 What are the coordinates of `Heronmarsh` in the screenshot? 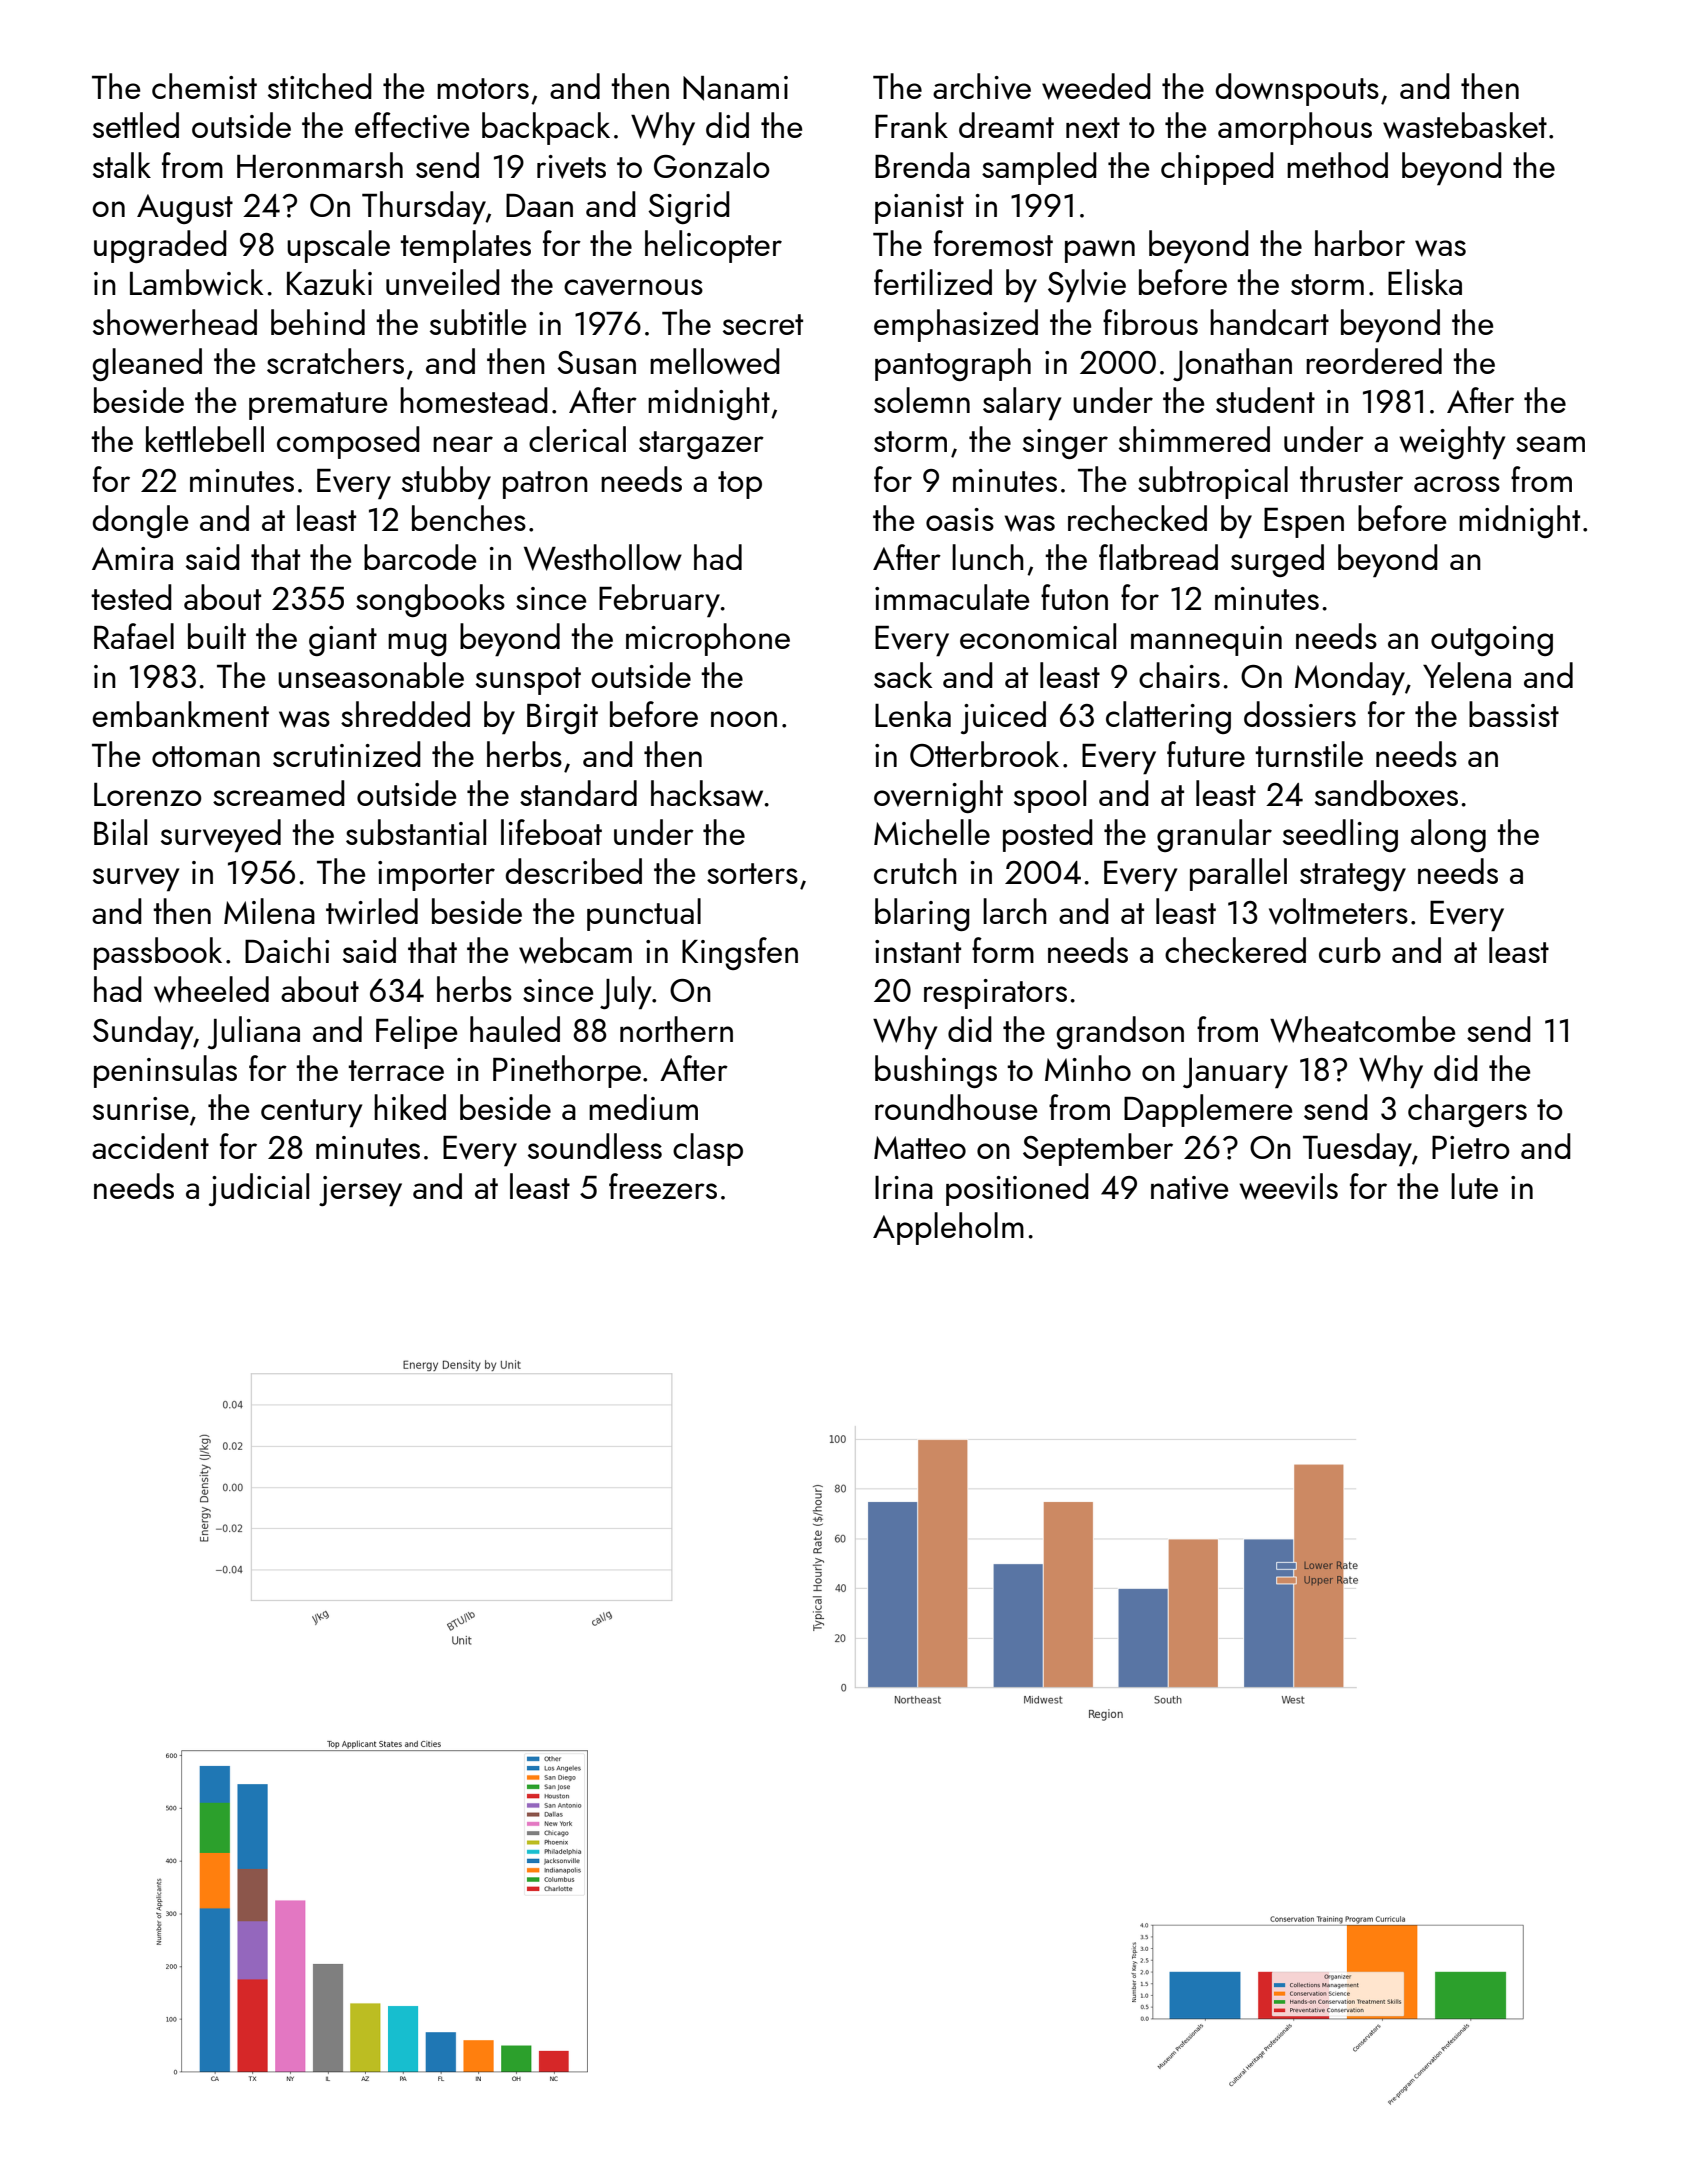 It's located at (320, 165).
